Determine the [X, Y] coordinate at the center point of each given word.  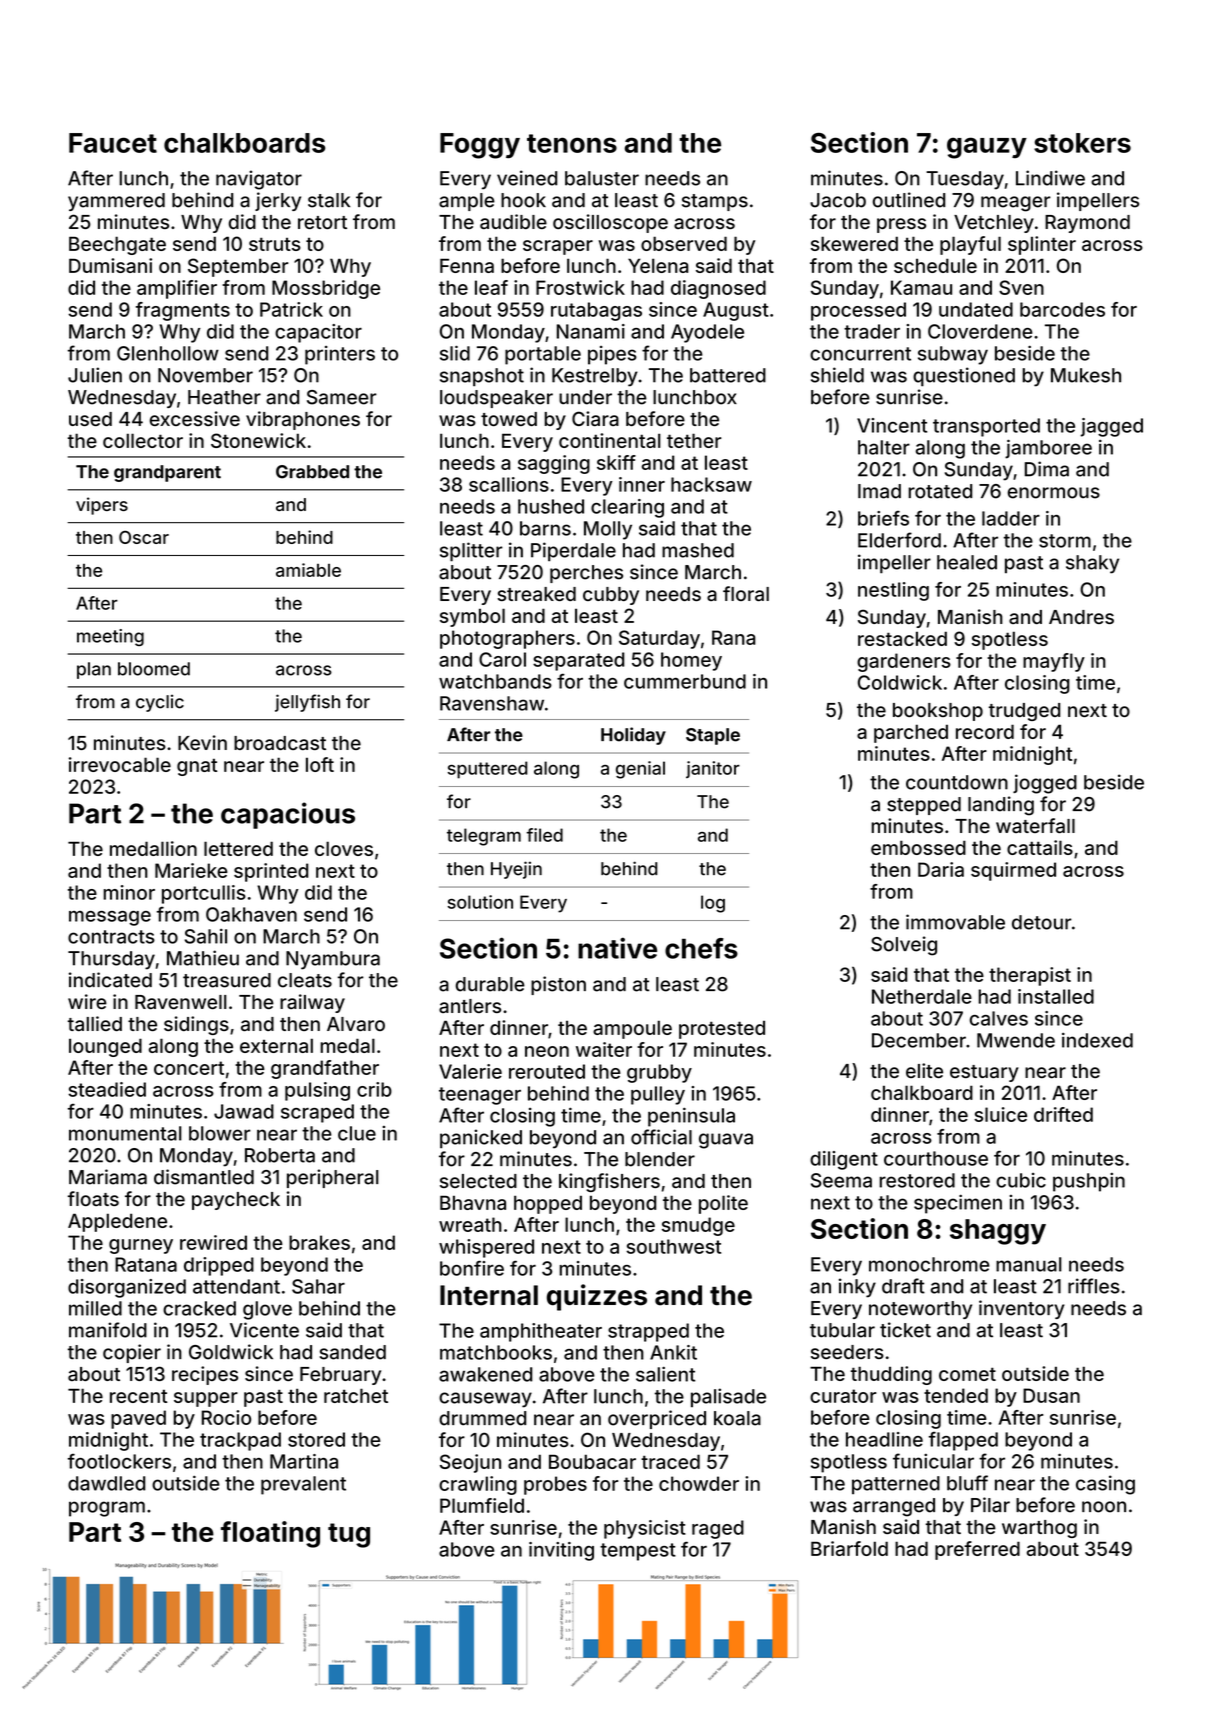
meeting [110, 637]
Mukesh [1086, 375]
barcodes [1062, 309]
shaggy [998, 1232]
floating [270, 1534]
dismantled [204, 1177]
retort [322, 222]
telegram [484, 837]
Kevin [202, 742]
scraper [558, 247]
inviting [561, 1551]
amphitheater [541, 1332]
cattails [1040, 847]
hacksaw [711, 484]
